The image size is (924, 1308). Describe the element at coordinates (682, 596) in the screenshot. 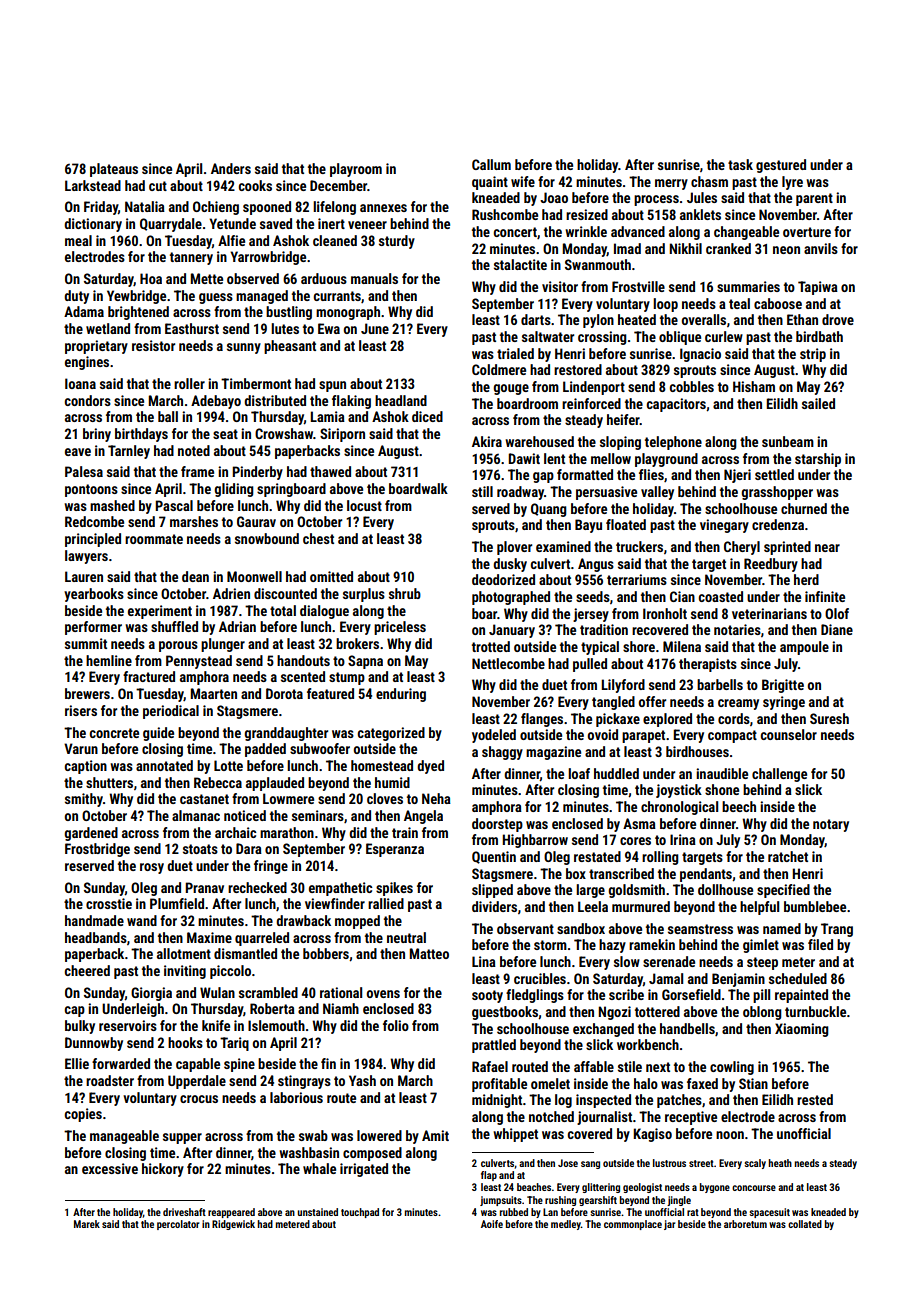

I see `Cian` at that location.
